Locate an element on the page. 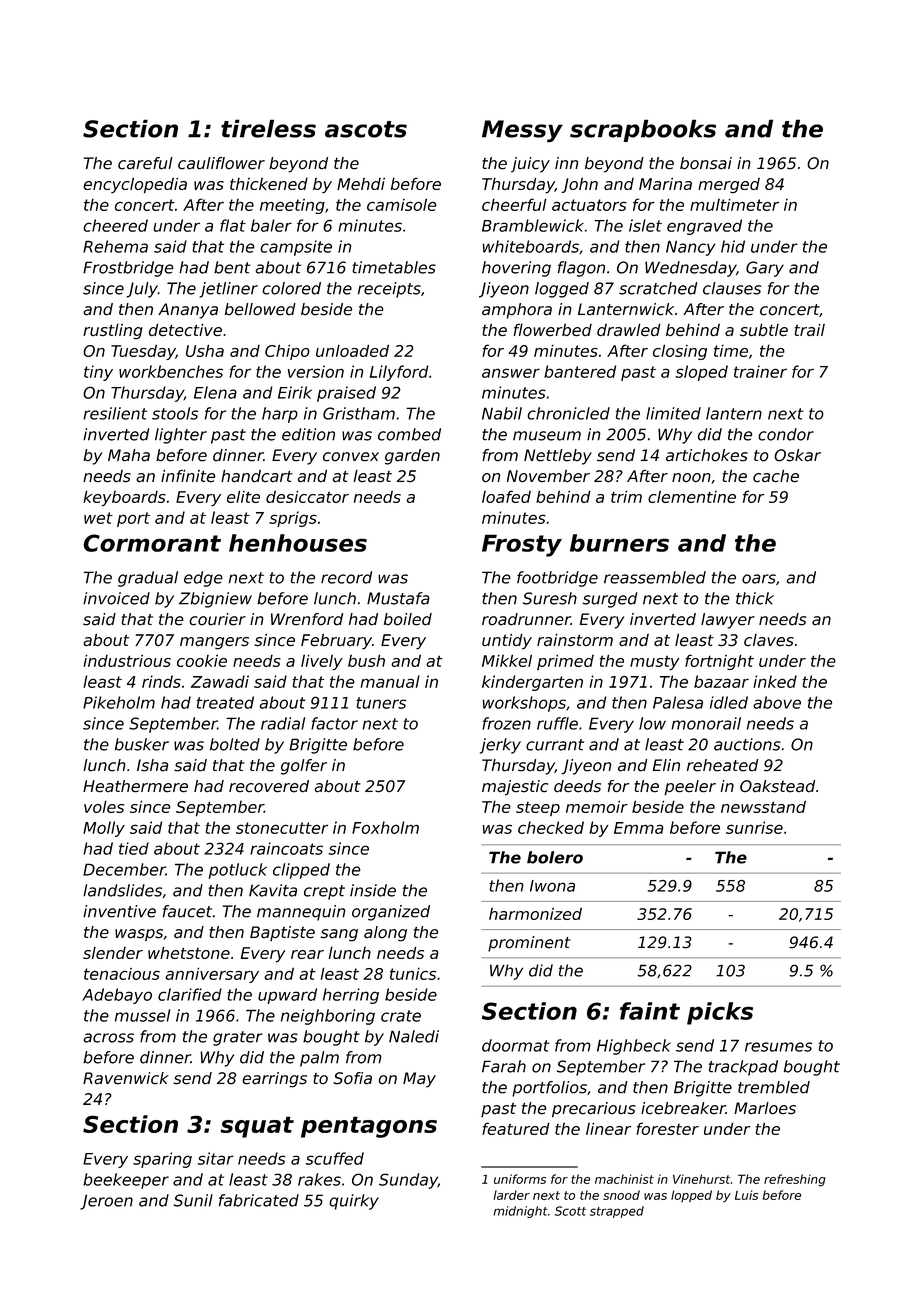 This document has width=924, height=1308. condor is located at coordinates (786, 434).
